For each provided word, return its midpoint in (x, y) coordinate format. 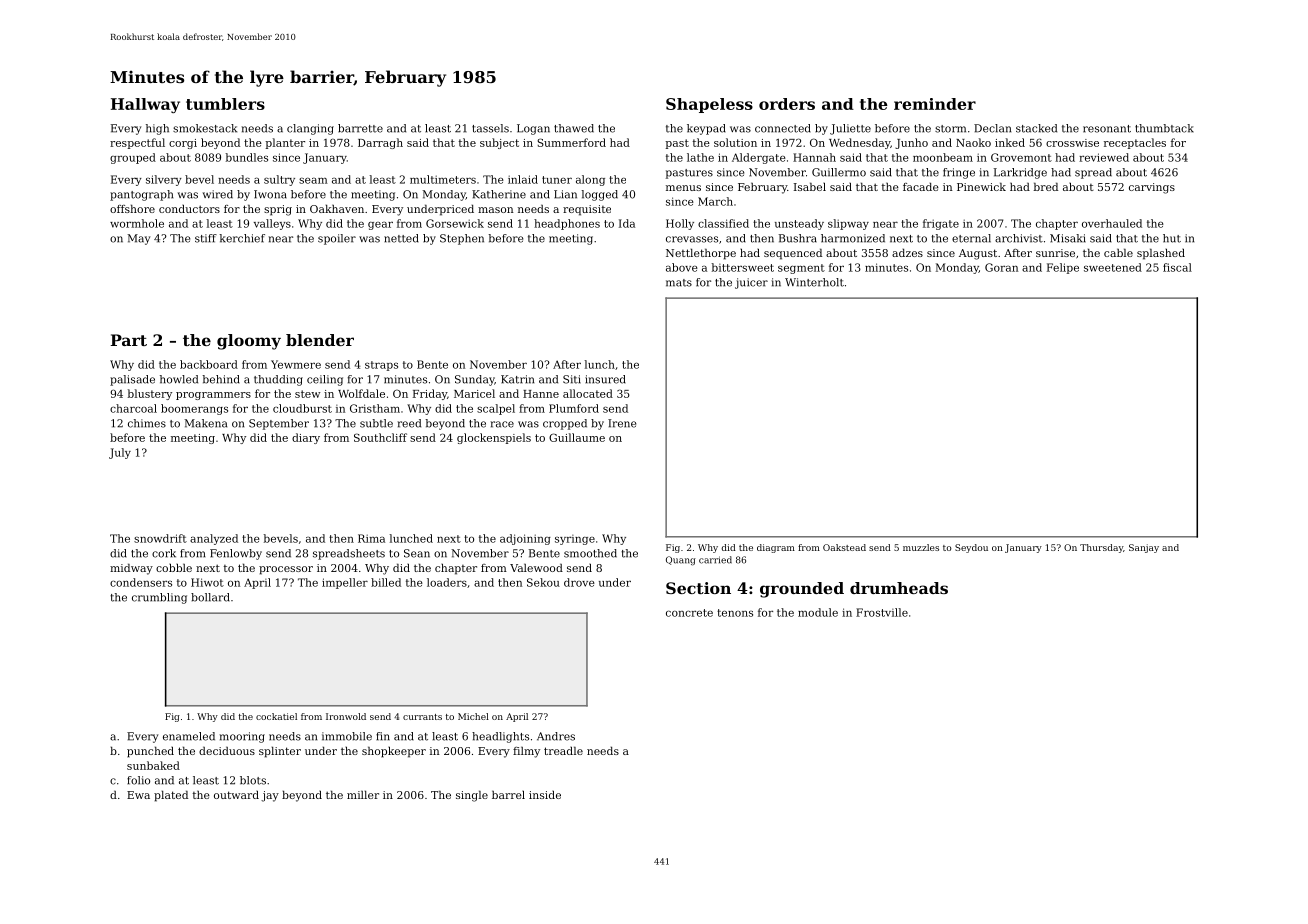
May (138, 239)
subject (499, 143)
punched (150, 752)
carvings (1152, 188)
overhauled (1112, 223)
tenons (735, 613)
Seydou (971, 548)
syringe (575, 540)
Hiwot (207, 582)
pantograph (141, 195)
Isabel (810, 186)
